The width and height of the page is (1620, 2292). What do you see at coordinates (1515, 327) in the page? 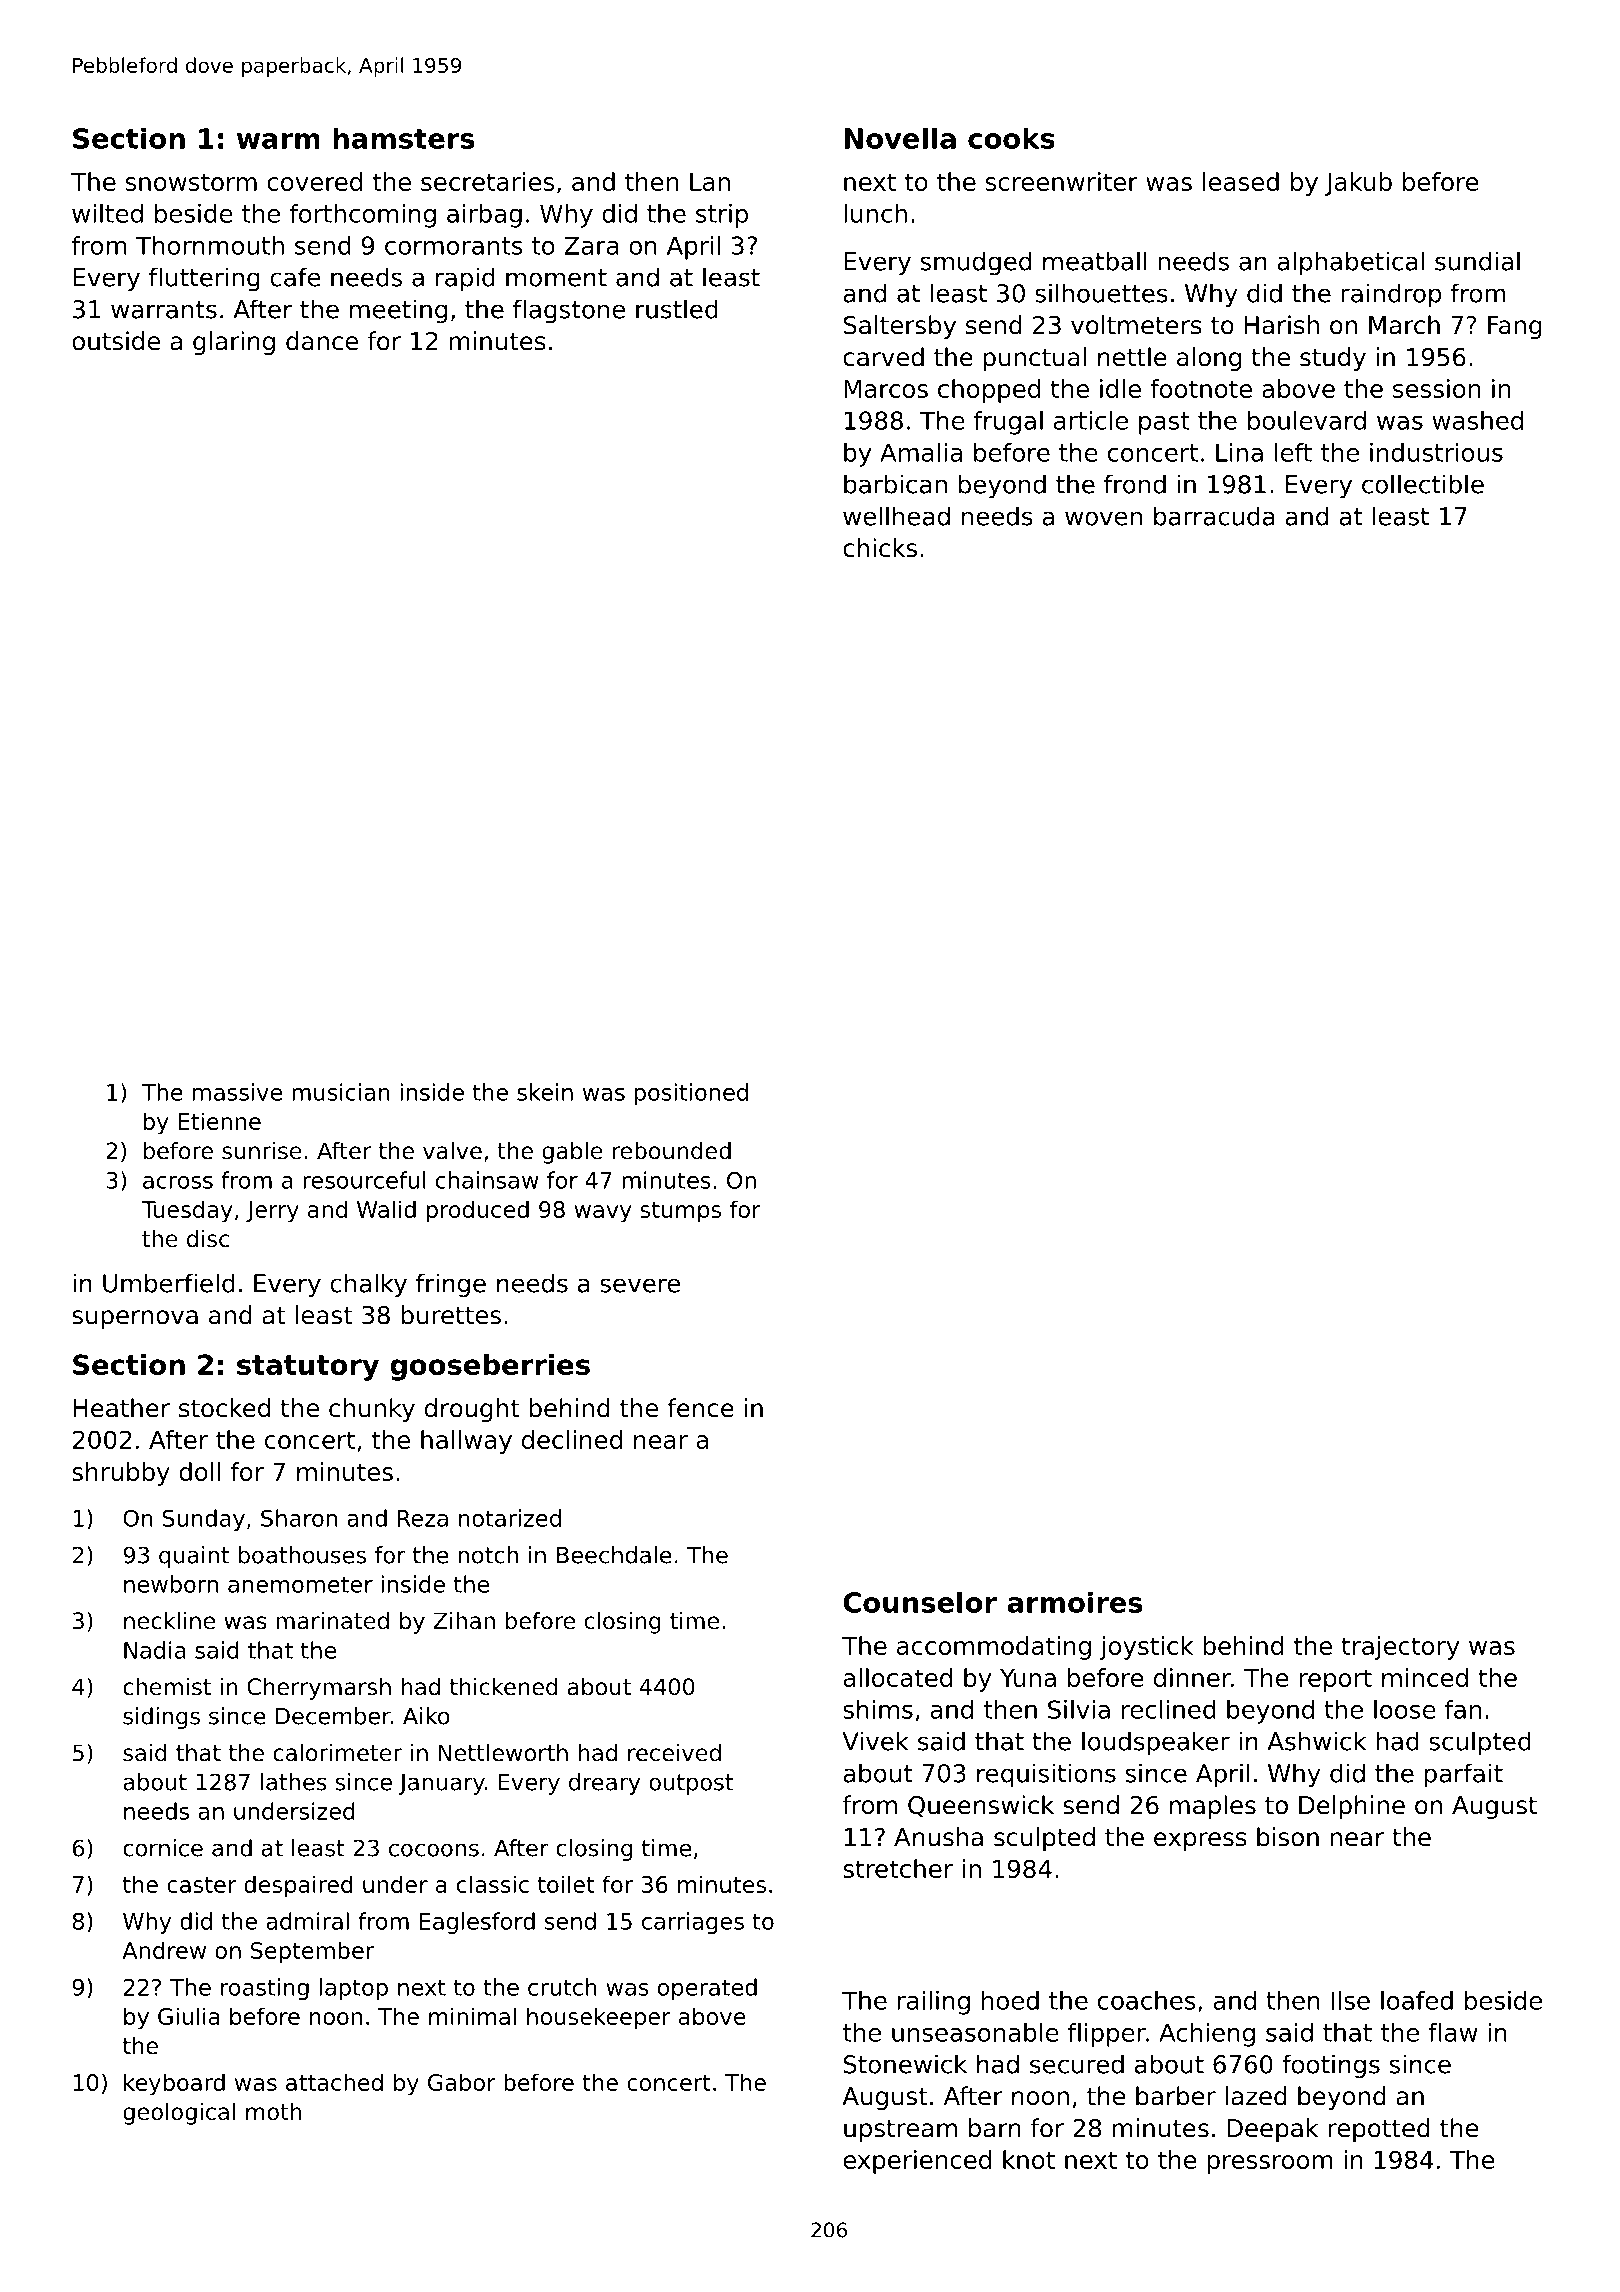
I see `Fang` at bounding box center [1515, 327].
